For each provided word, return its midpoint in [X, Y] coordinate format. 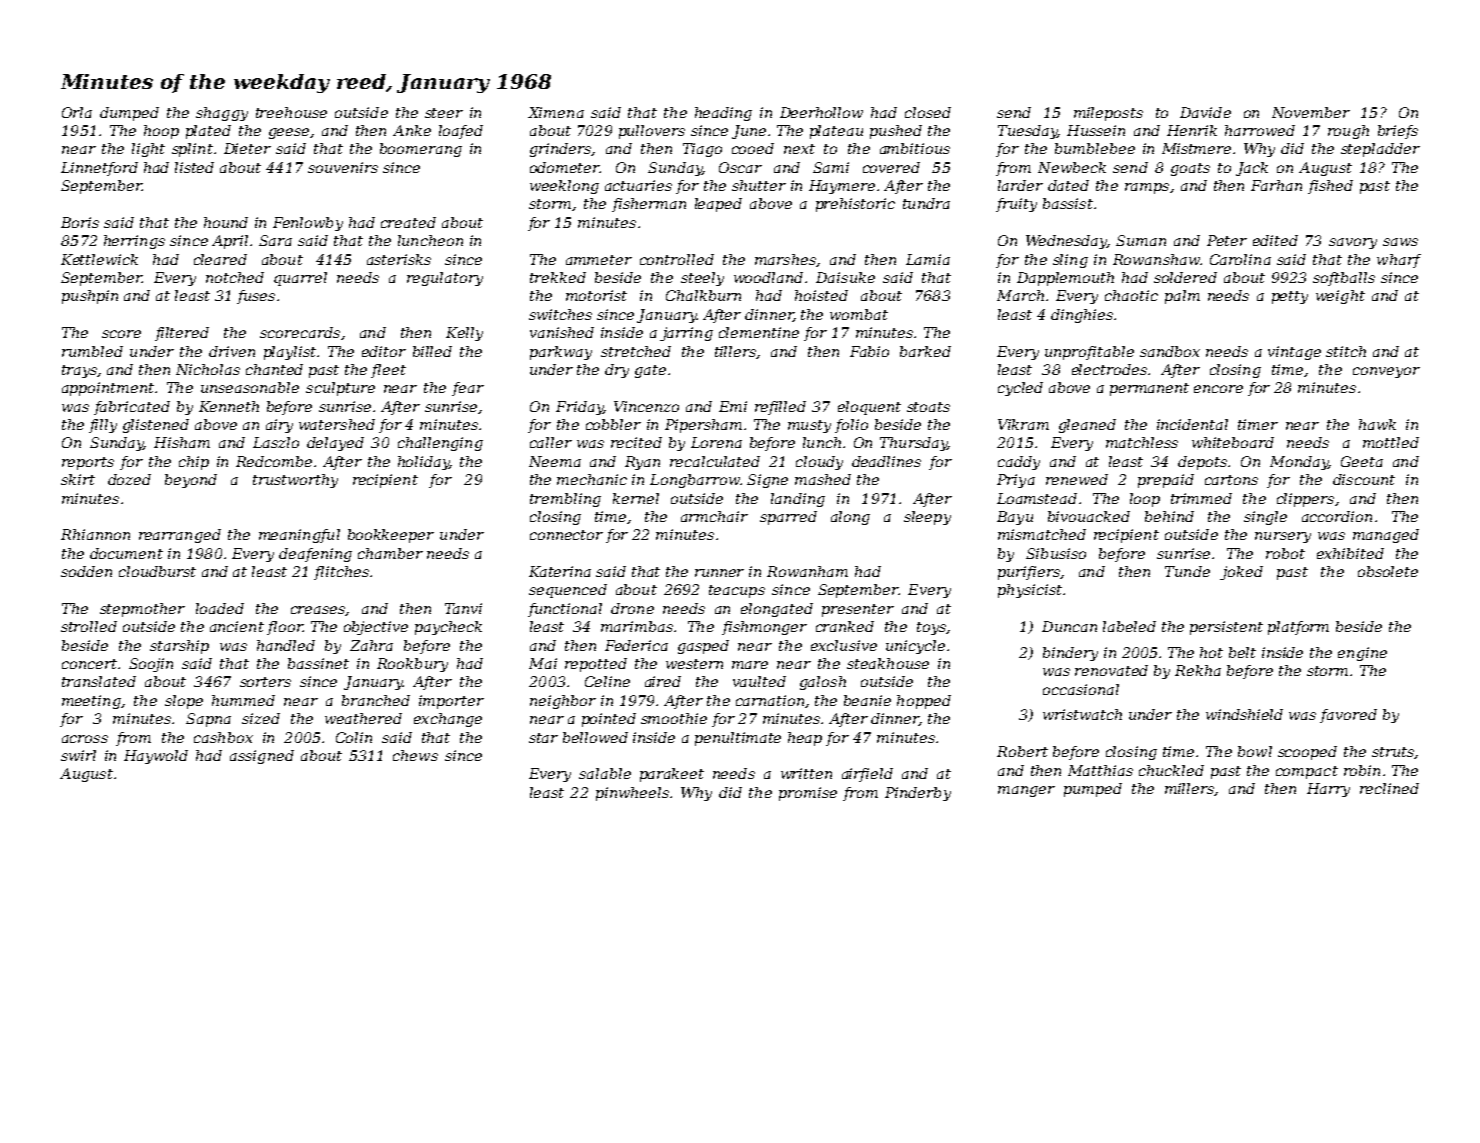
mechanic [592, 479]
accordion [1337, 516]
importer [451, 702]
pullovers [652, 132]
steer [444, 113]
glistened [156, 426]
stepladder [1380, 150]
